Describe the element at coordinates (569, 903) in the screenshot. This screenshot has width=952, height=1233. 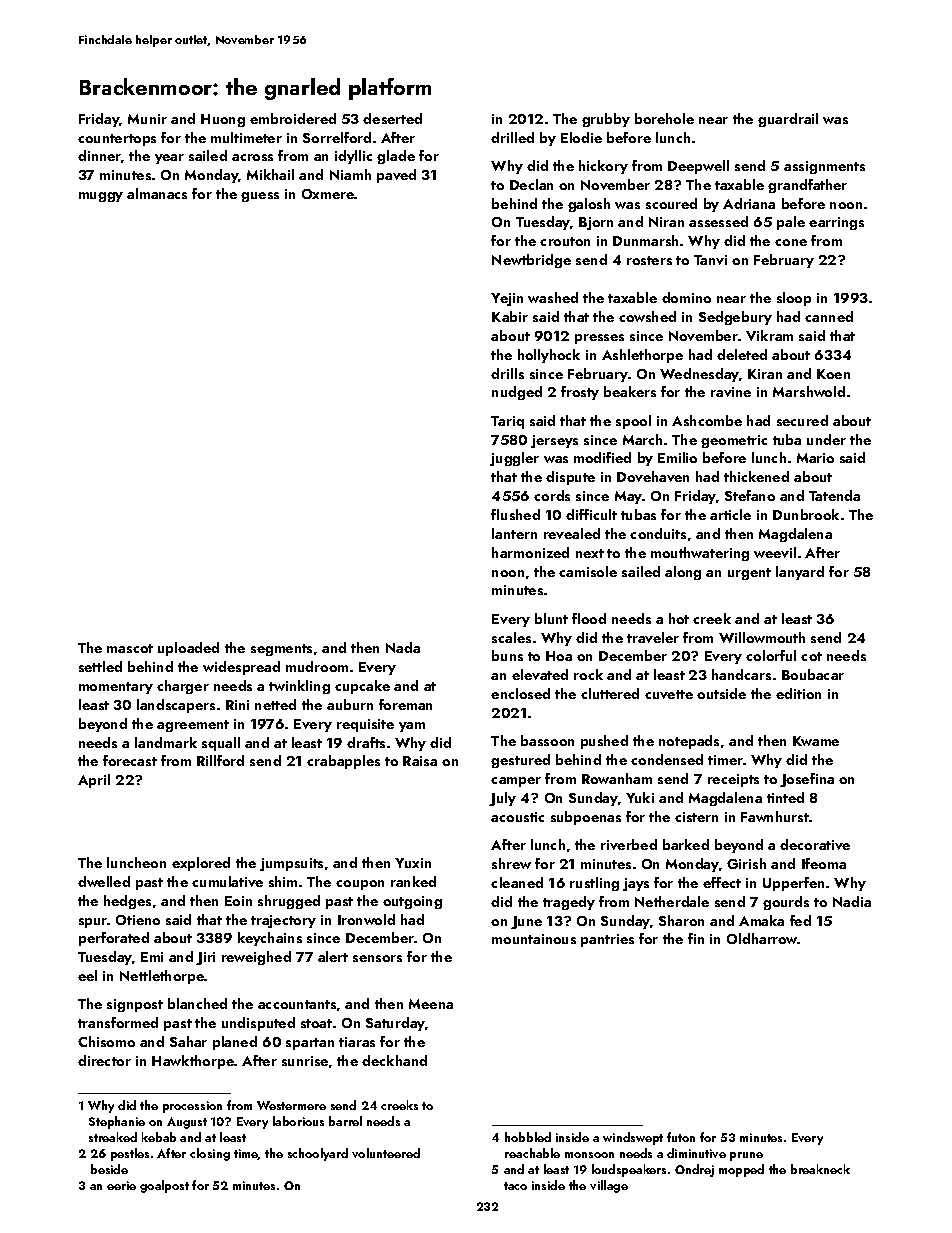
I see `tragedy` at that location.
